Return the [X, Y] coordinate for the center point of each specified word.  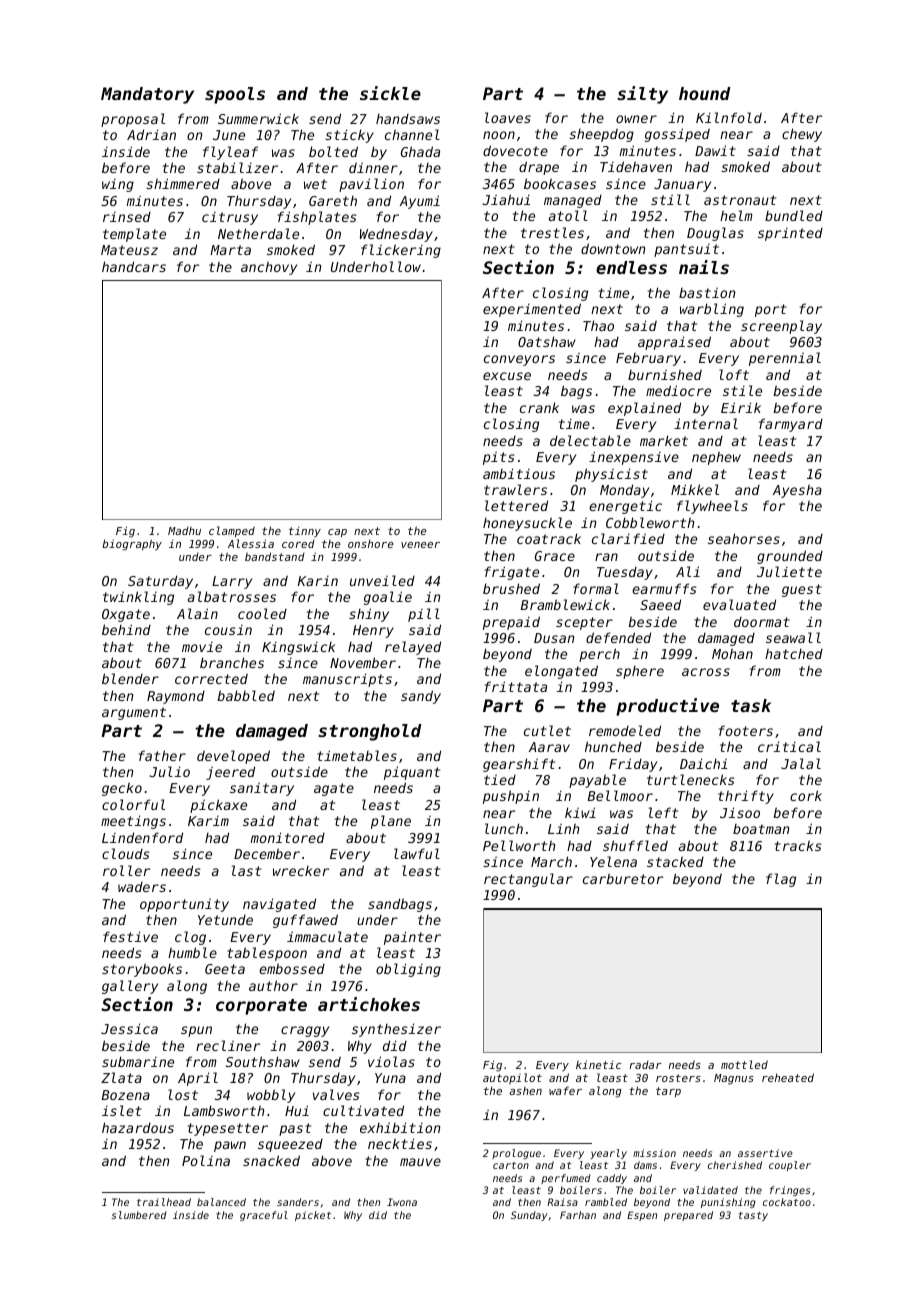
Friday [633, 765]
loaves [508, 117]
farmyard [791, 425]
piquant [412, 773]
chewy [802, 135]
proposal [133, 120]
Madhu [184, 531]
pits [499, 458]
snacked [271, 1160]
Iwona [402, 1202]
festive [130, 936]
